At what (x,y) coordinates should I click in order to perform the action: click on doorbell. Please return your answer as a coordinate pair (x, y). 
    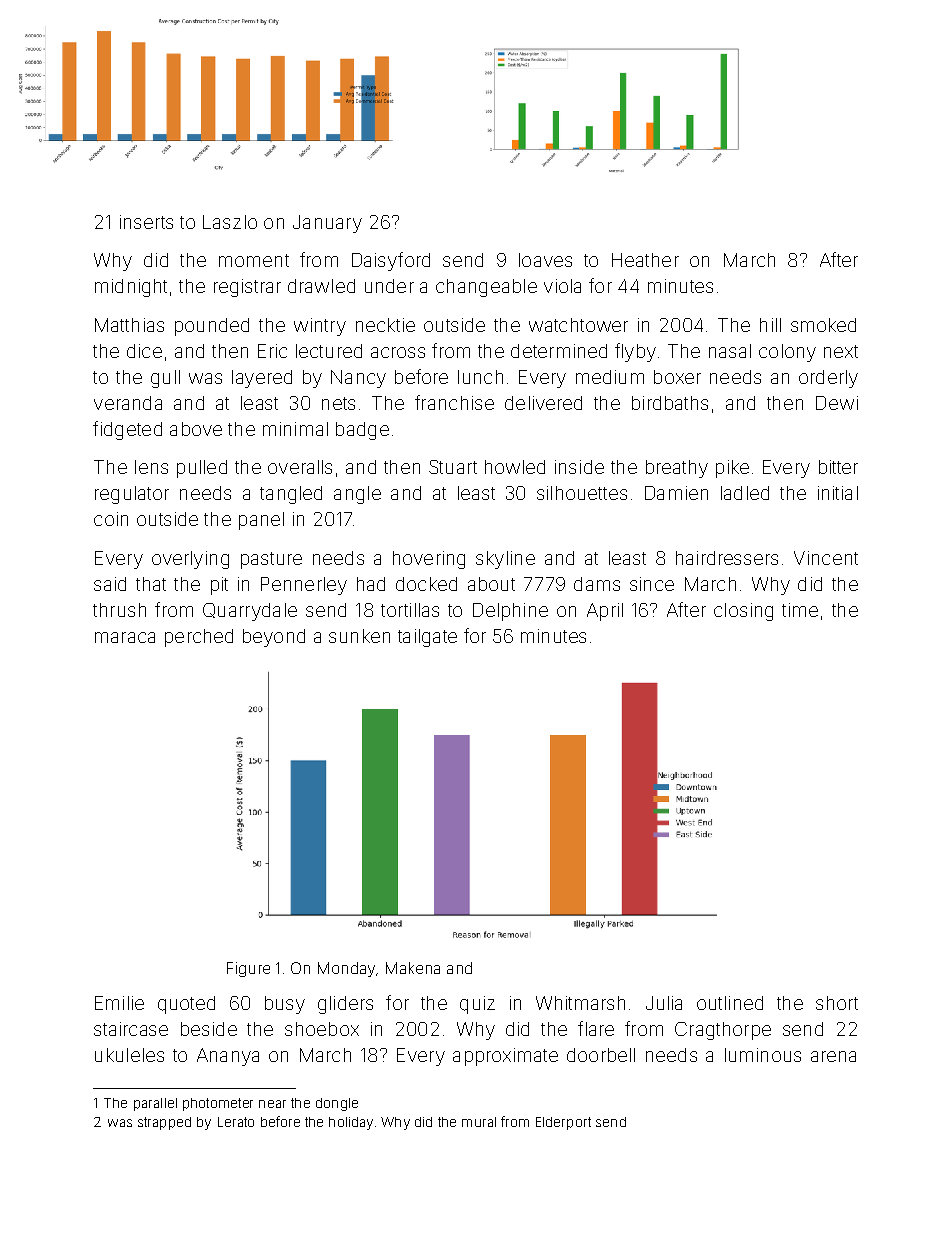
    Looking at the image, I should click on (601, 1055).
